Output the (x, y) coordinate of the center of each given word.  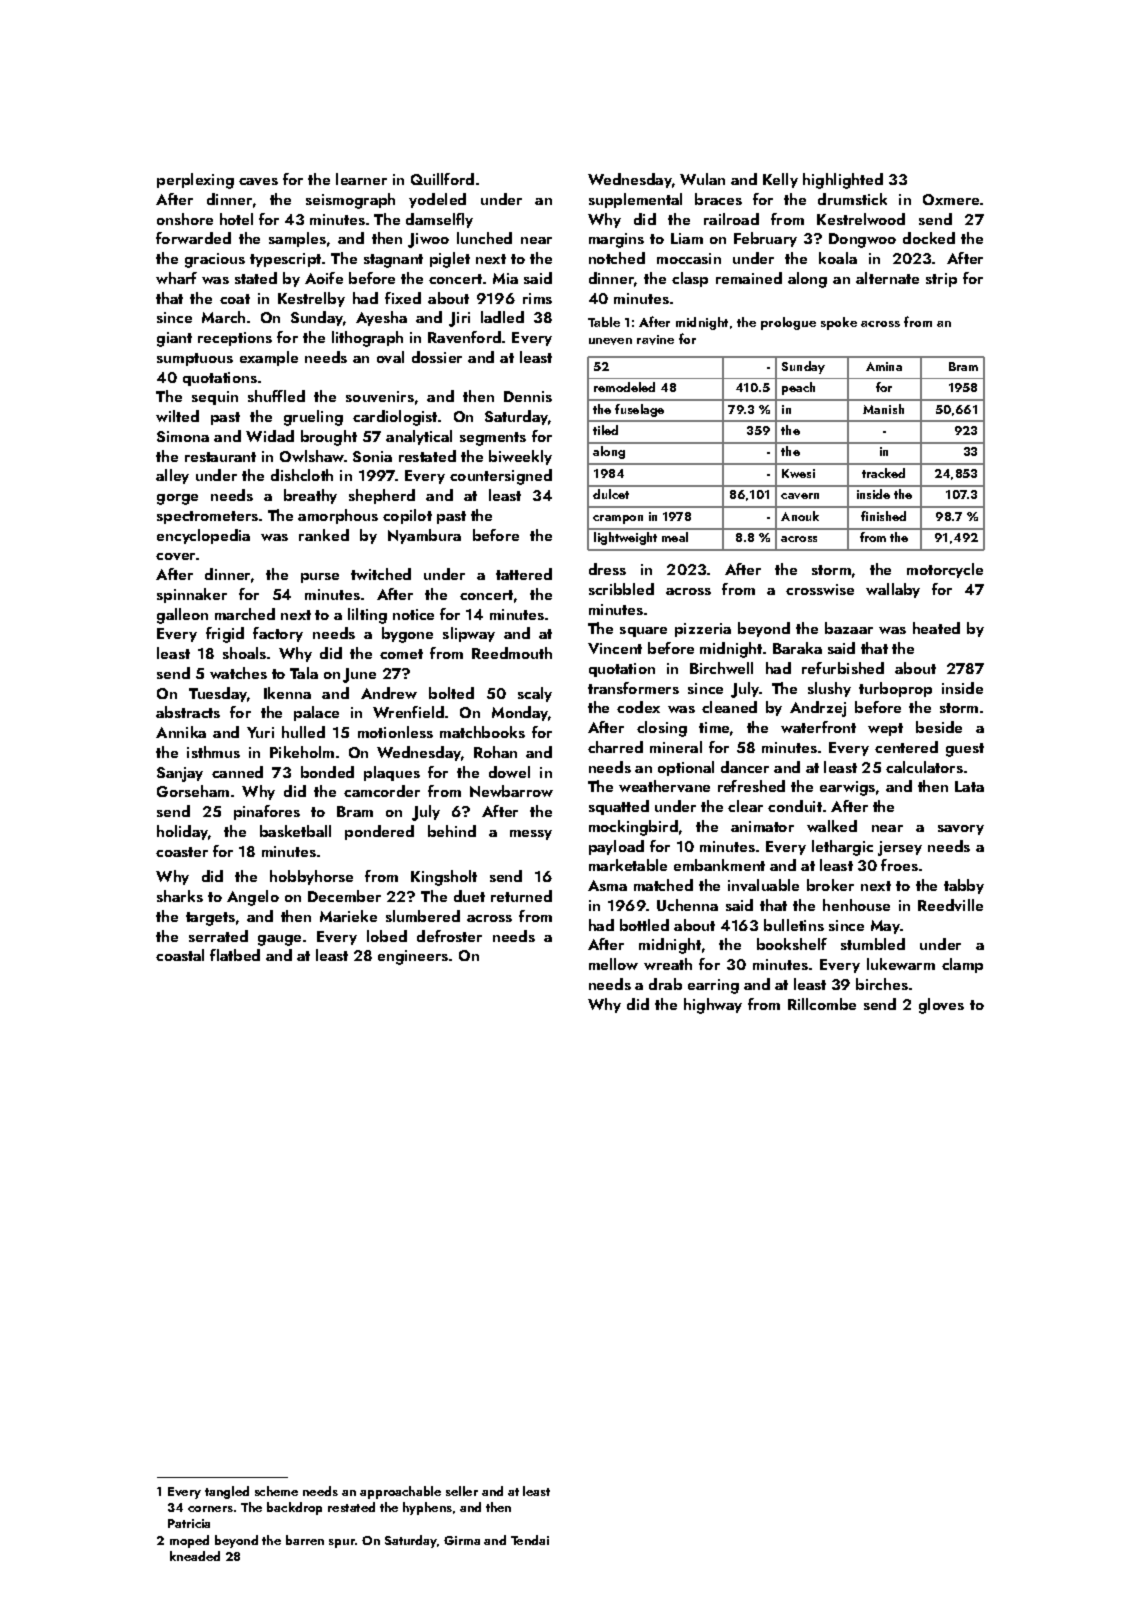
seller (462, 1491)
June (359, 675)
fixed (403, 298)
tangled (227, 1492)
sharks (180, 896)
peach (798, 388)
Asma (607, 885)
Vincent (615, 648)
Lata (969, 786)
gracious (215, 260)
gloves (941, 1006)
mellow (613, 964)
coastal (180, 955)
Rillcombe (822, 1004)
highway (713, 1006)
